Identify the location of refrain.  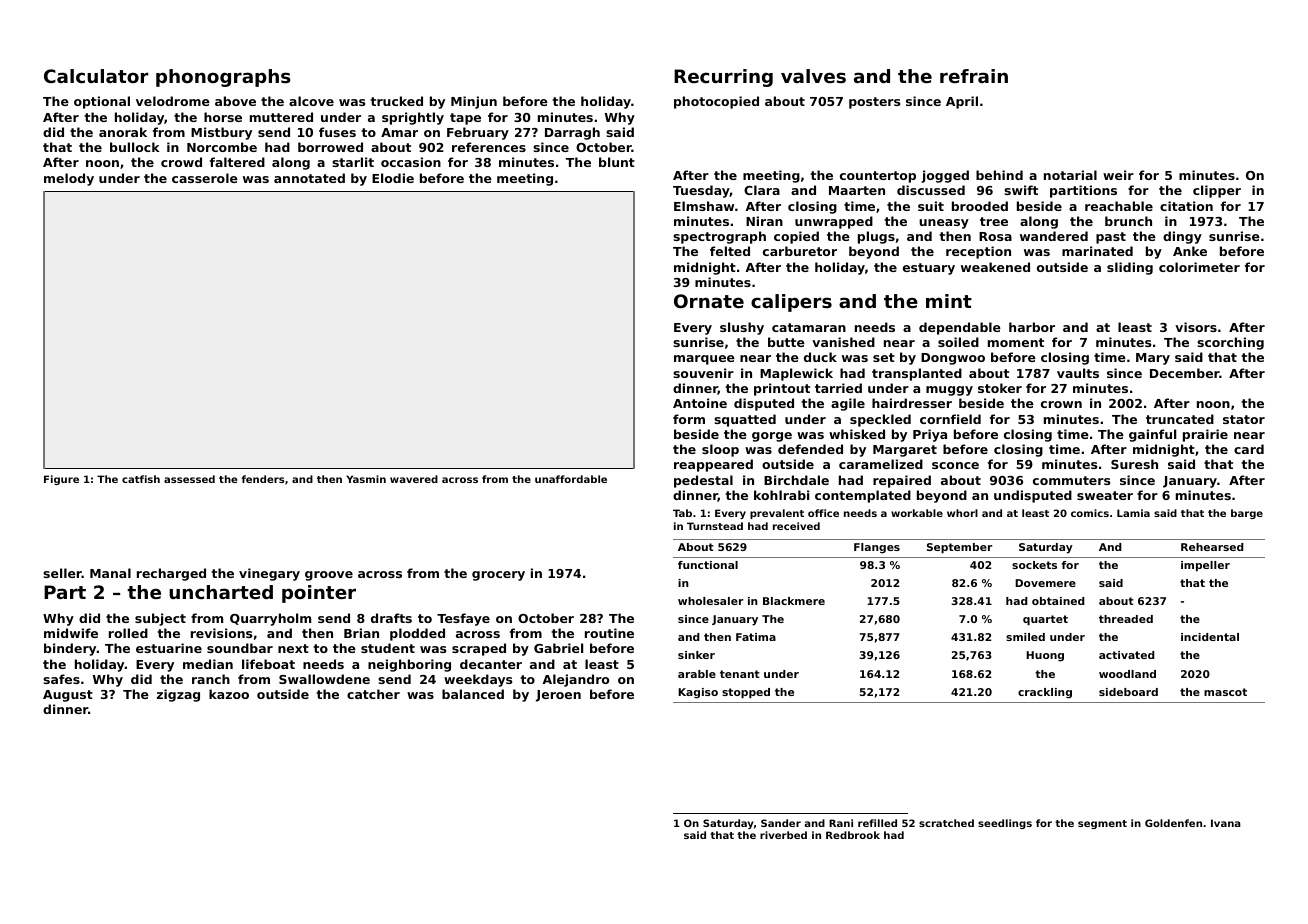
(974, 76).
